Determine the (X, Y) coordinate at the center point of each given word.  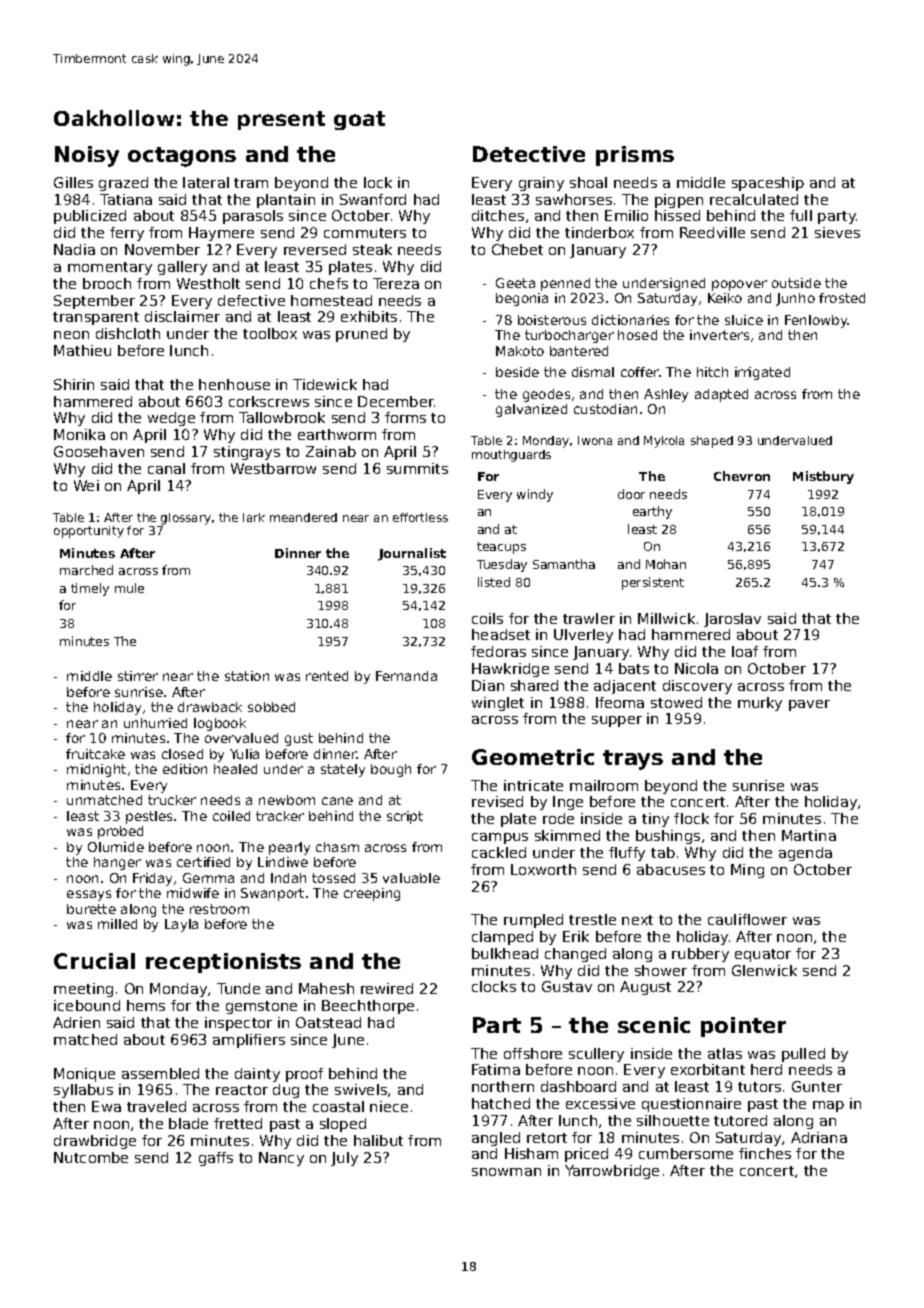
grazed (123, 184)
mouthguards (511, 456)
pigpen (679, 201)
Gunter (817, 1086)
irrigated (762, 373)
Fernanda (406, 676)
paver (809, 705)
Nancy (281, 1159)
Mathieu (82, 350)
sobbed (271, 707)
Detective (529, 154)
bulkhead (505, 953)
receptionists (223, 963)
